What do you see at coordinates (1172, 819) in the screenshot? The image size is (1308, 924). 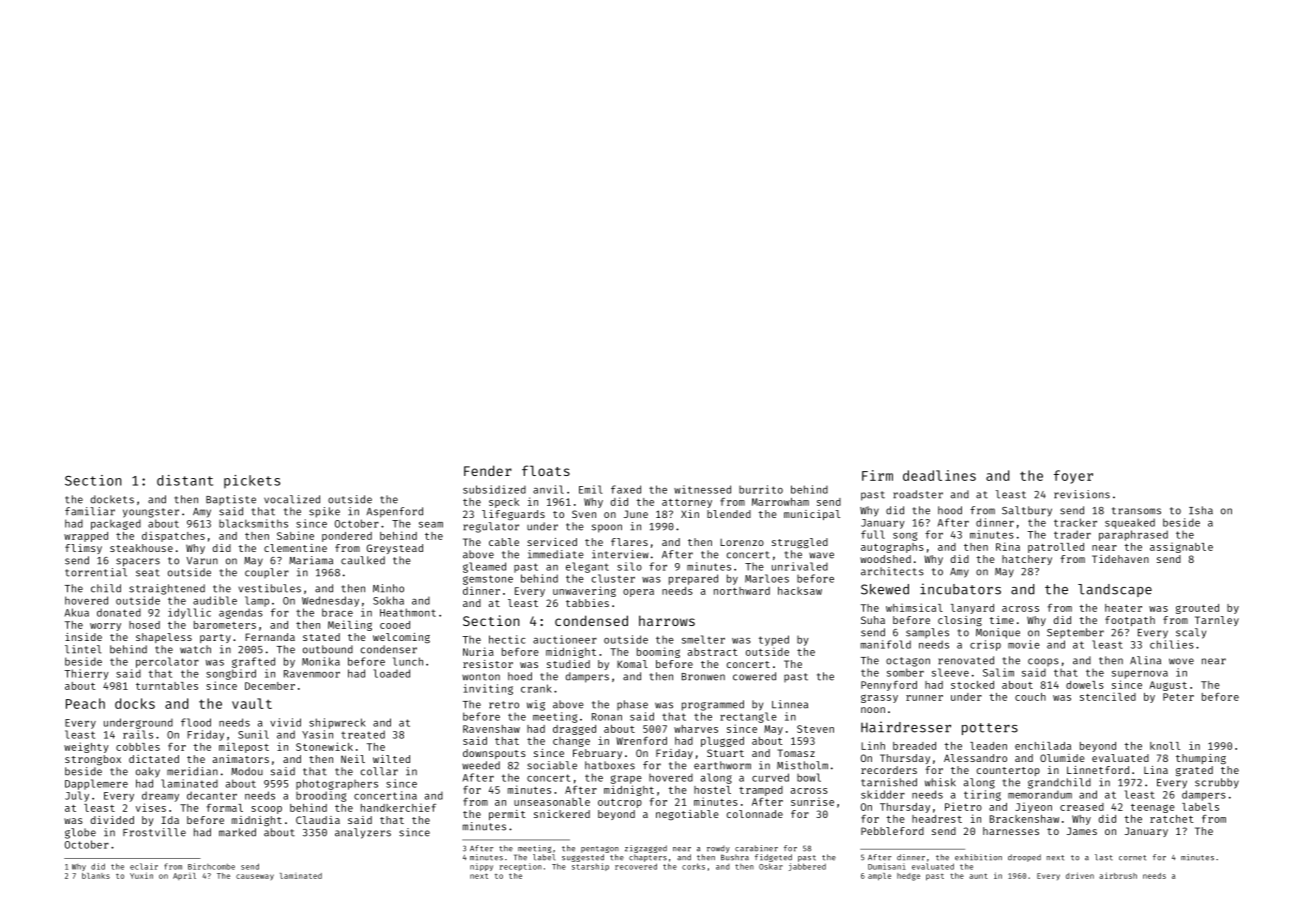 I see `ratchet` at bounding box center [1172, 819].
